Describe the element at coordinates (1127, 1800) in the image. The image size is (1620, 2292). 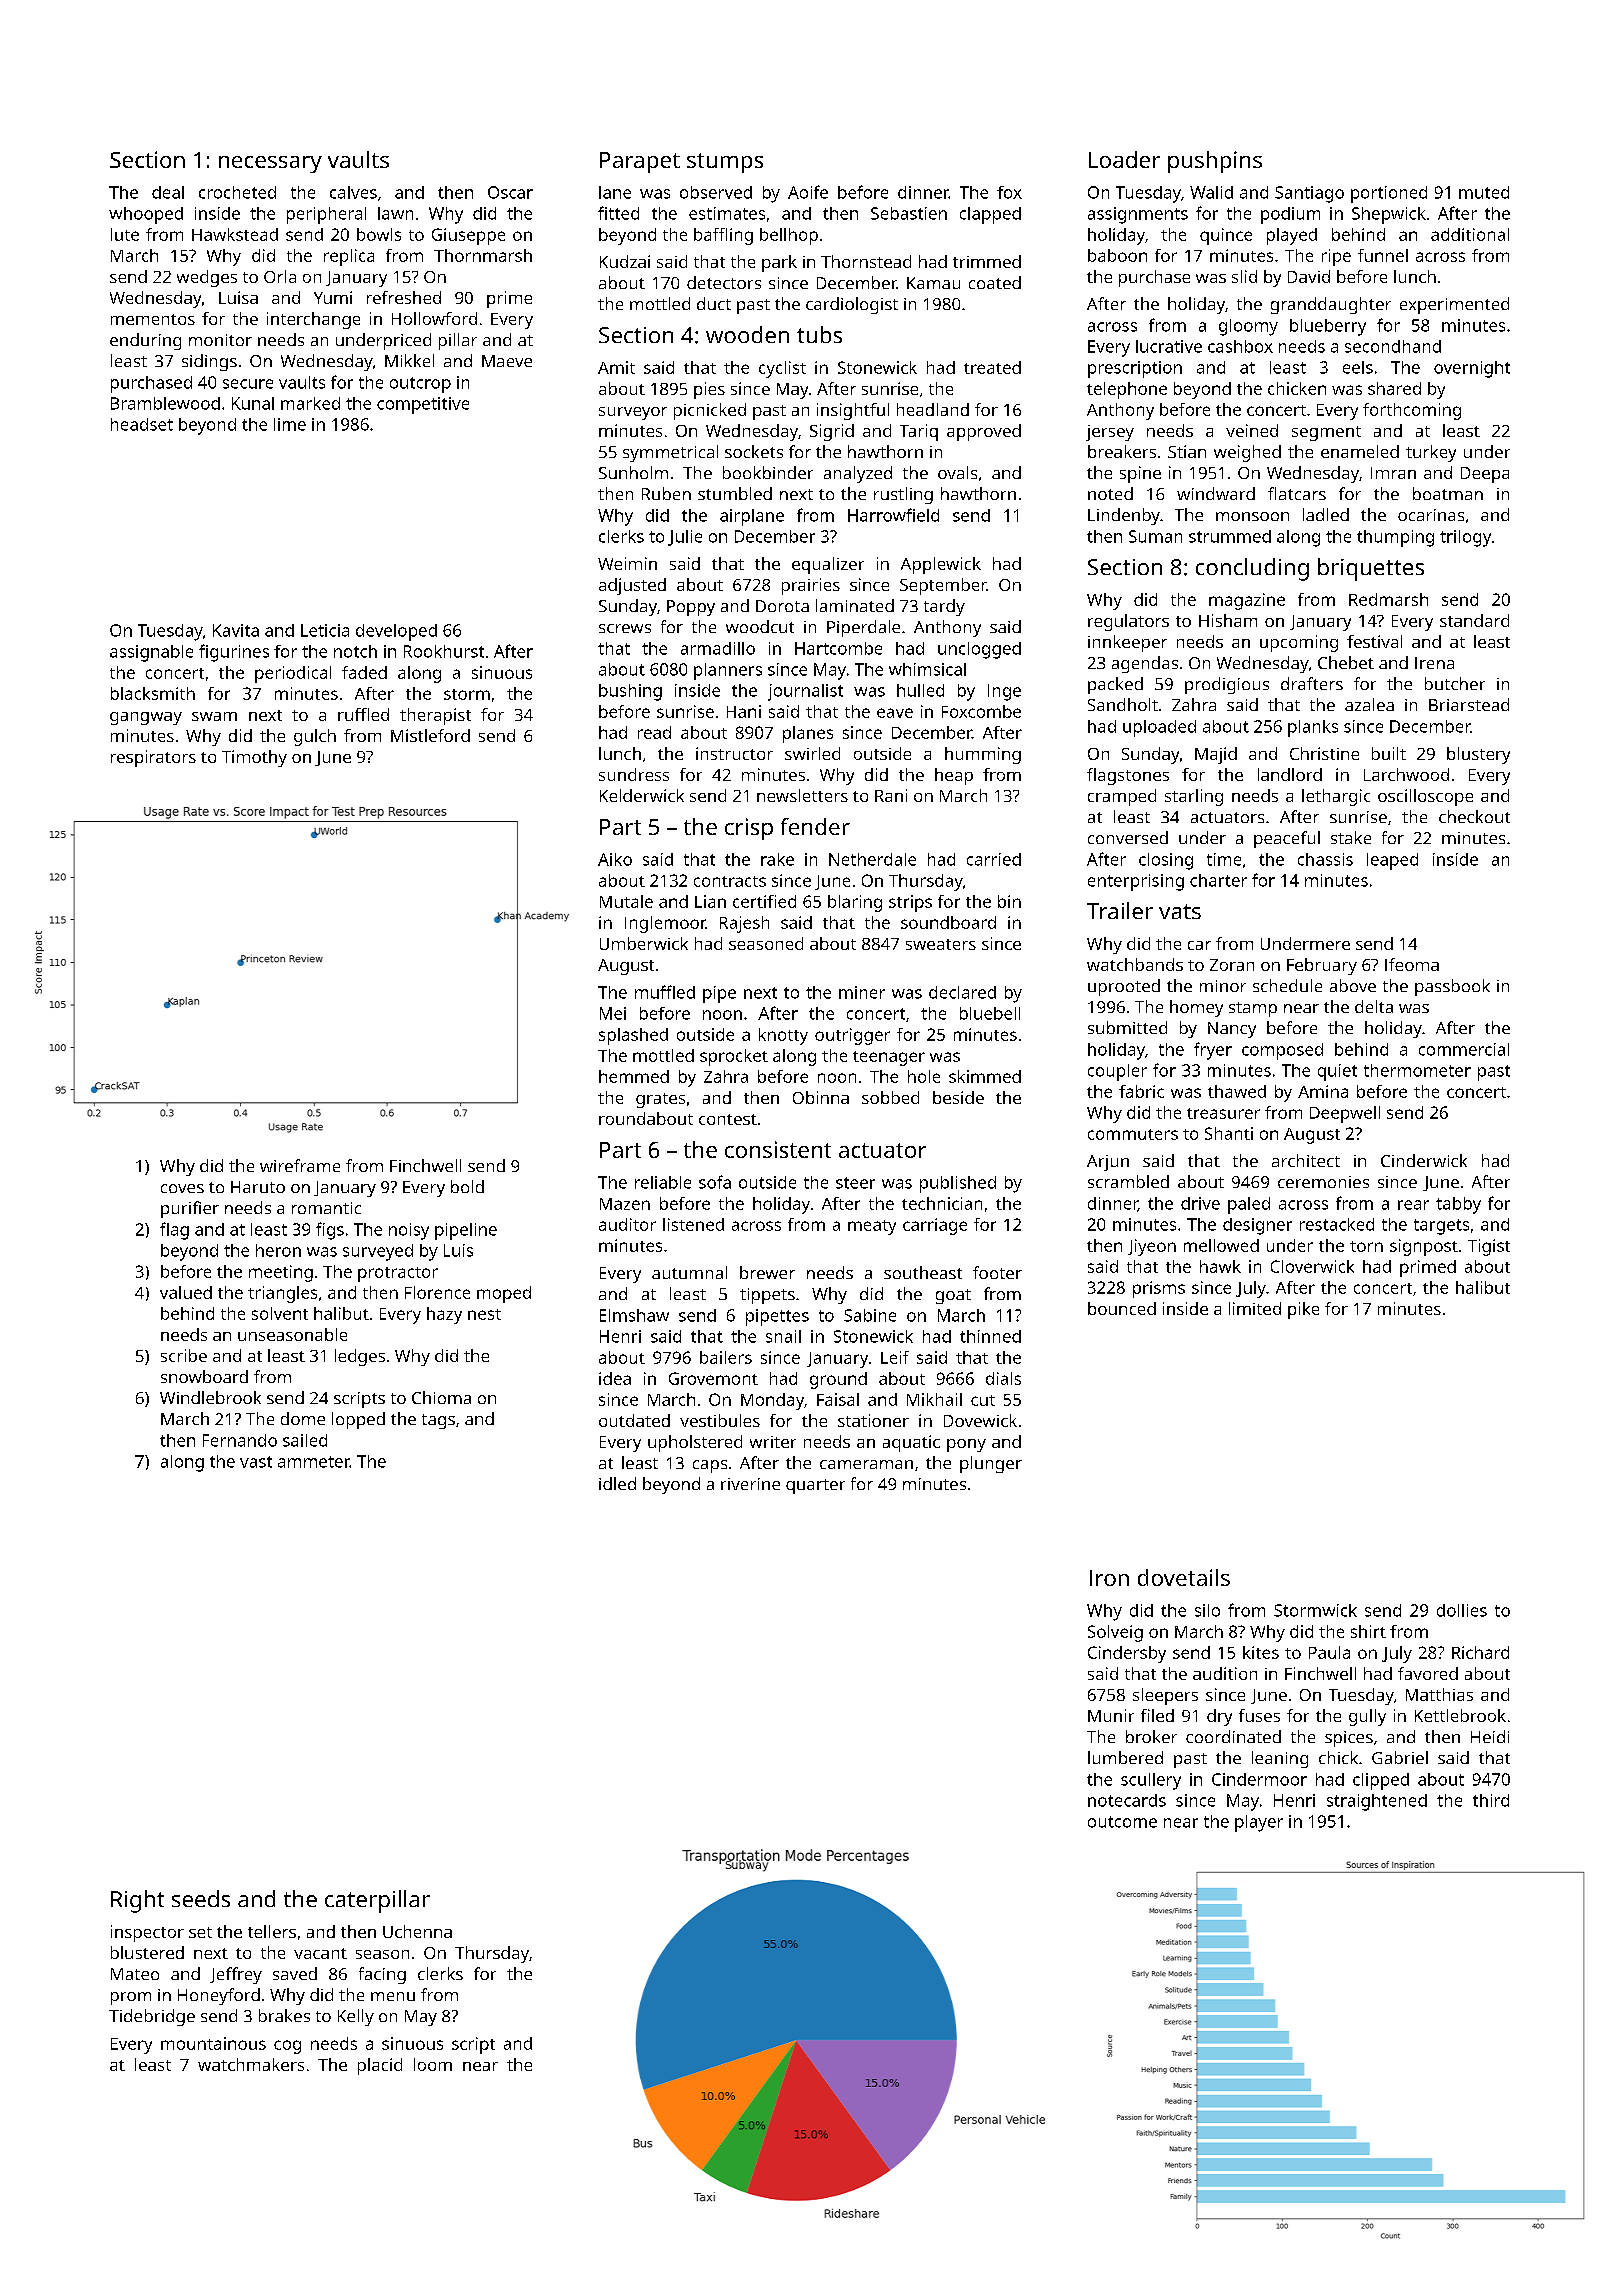
I see `notecards` at that location.
